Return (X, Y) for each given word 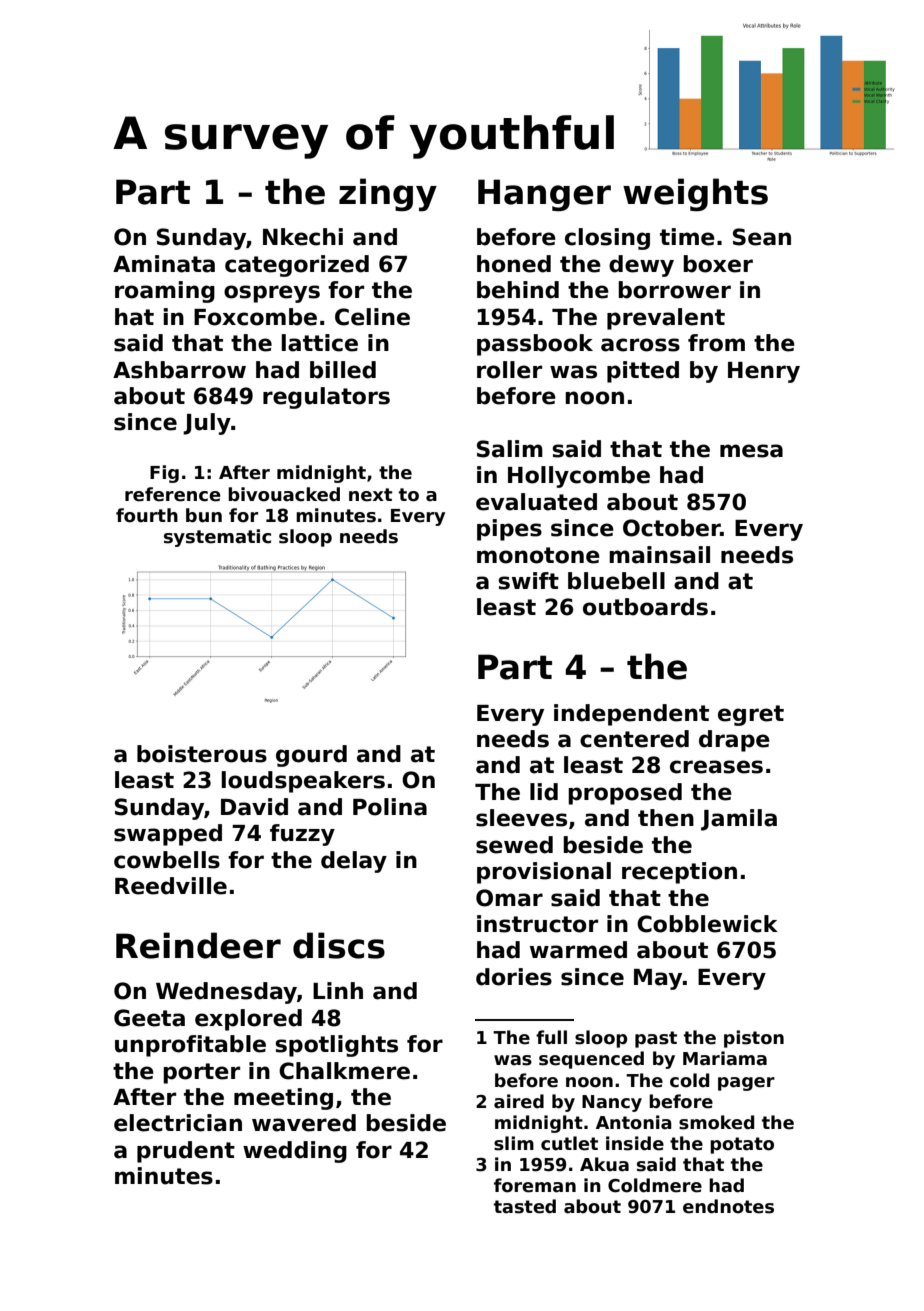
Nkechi (303, 237)
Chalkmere (344, 1071)
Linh (338, 990)
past (656, 1039)
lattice (319, 343)
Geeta (149, 1018)
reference (173, 494)
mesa (751, 451)
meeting (283, 1099)
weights (695, 194)
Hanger (544, 195)
